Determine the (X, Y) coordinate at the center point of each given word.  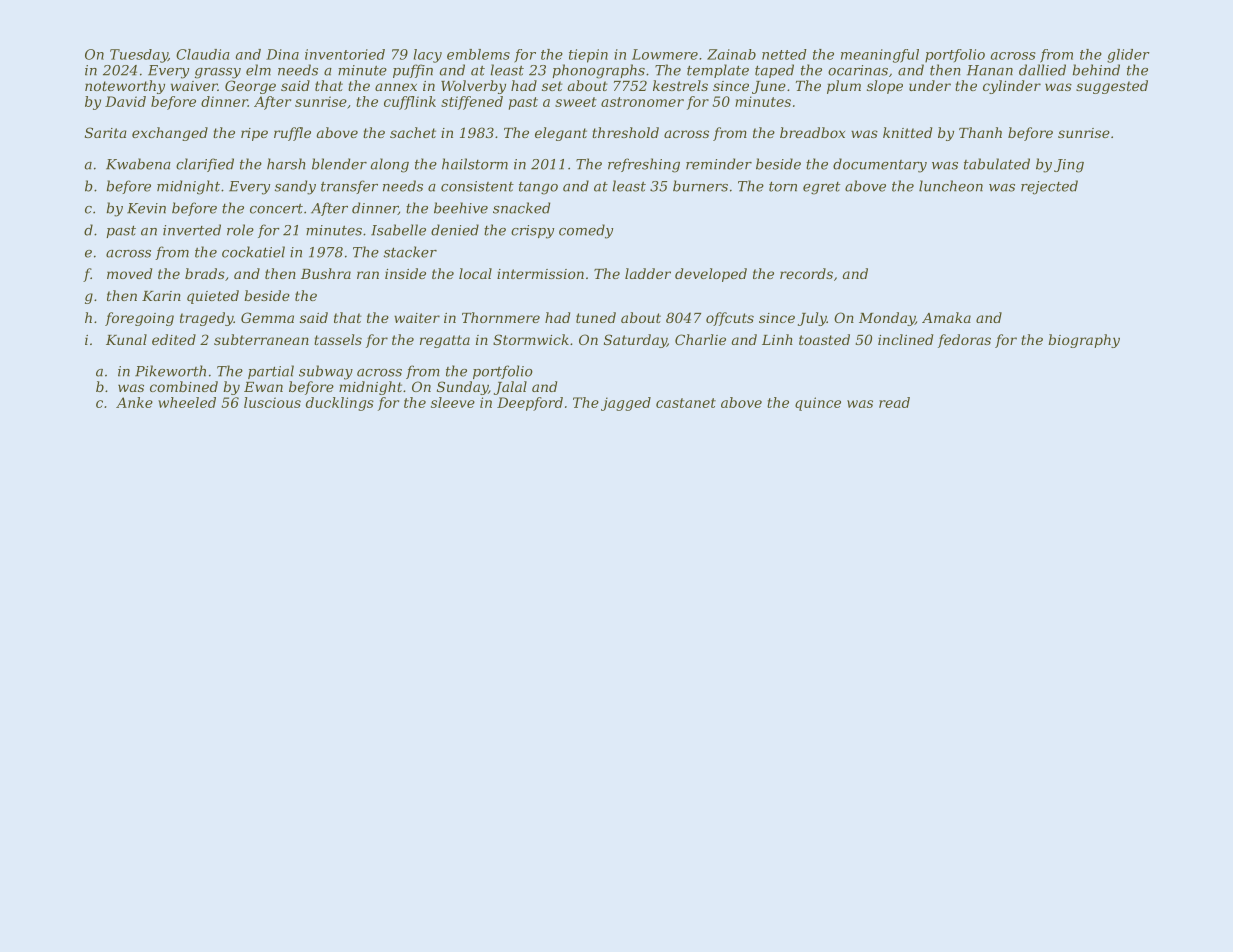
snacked (521, 208)
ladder (648, 273)
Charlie (700, 339)
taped (774, 71)
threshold (625, 132)
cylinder (1012, 87)
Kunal (126, 339)
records (806, 273)
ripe (254, 134)
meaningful (880, 56)
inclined (905, 339)
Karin (161, 296)
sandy (295, 187)
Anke (134, 402)
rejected (1049, 187)
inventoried (345, 54)
